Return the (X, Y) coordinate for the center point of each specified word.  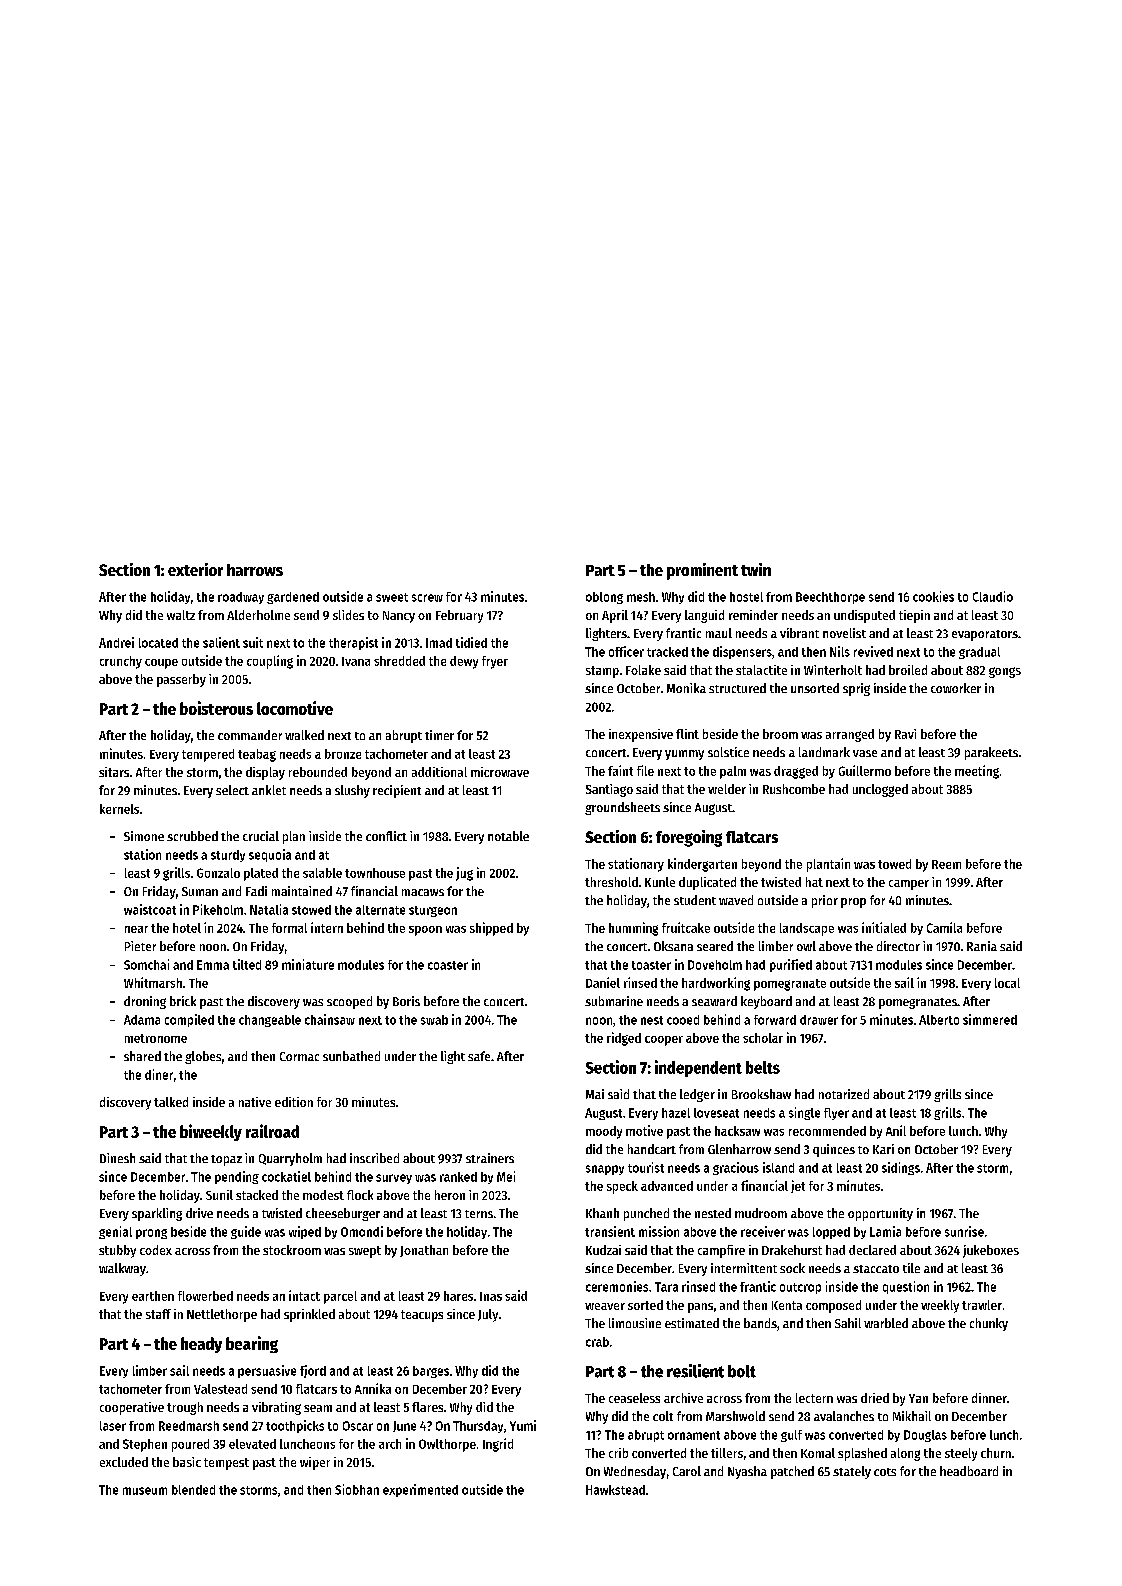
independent (698, 1068)
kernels (119, 809)
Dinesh (117, 1158)
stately (852, 1472)
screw (427, 598)
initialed (884, 927)
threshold (611, 882)
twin (756, 569)
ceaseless (634, 1398)
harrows (255, 570)
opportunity (880, 1214)
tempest (226, 1464)
